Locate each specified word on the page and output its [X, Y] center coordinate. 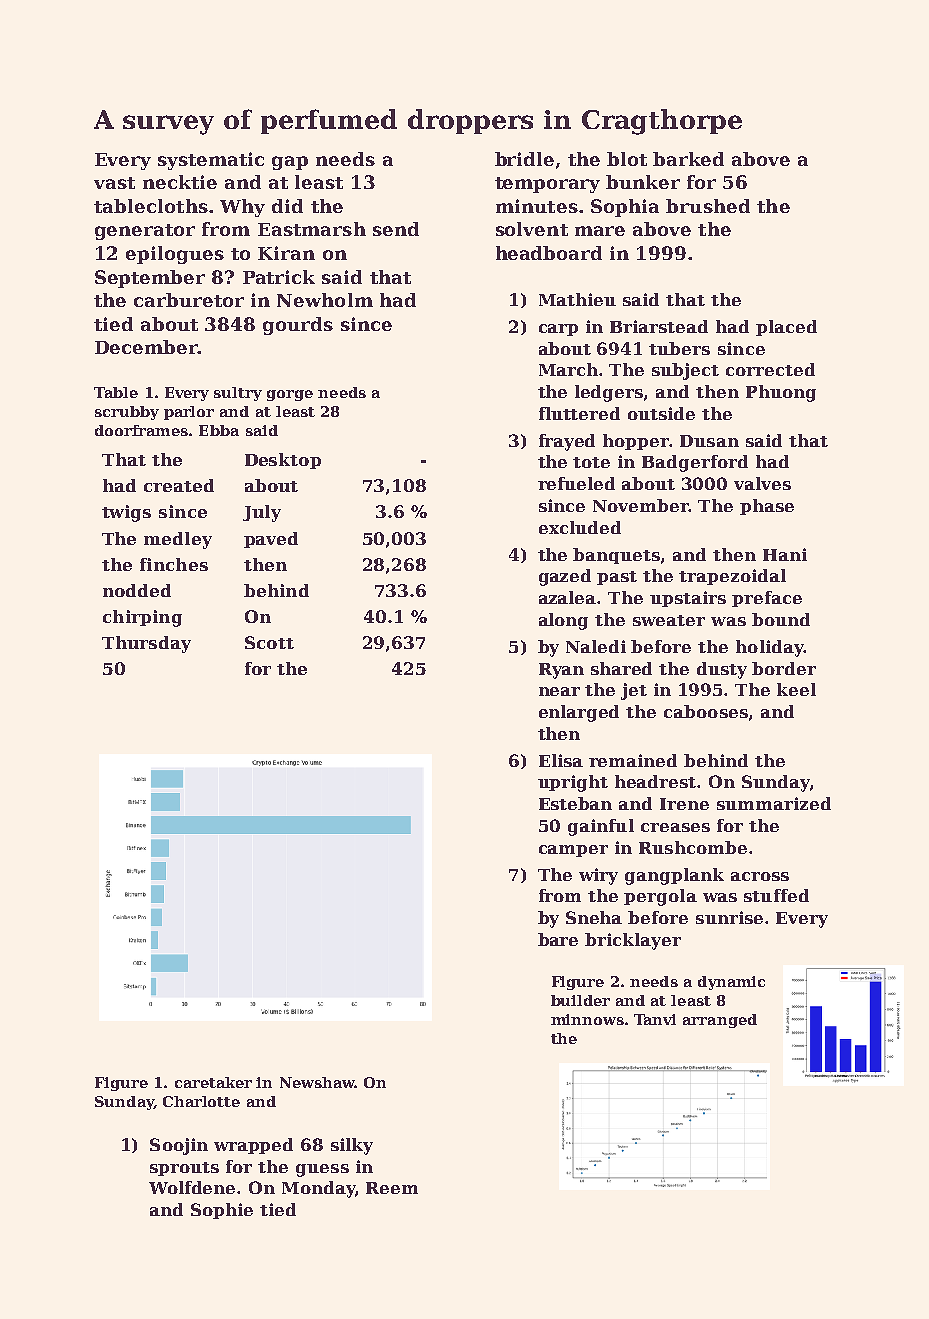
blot [627, 159]
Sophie [222, 1211]
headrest [655, 781]
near [559, 691]
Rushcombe [693, 847]
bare [558, 939]
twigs [126, 513]
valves [762, 483]
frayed [567, 442]
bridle [524, 159]
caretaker [213, 1082]
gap [290, 163]
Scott [269, 642]
